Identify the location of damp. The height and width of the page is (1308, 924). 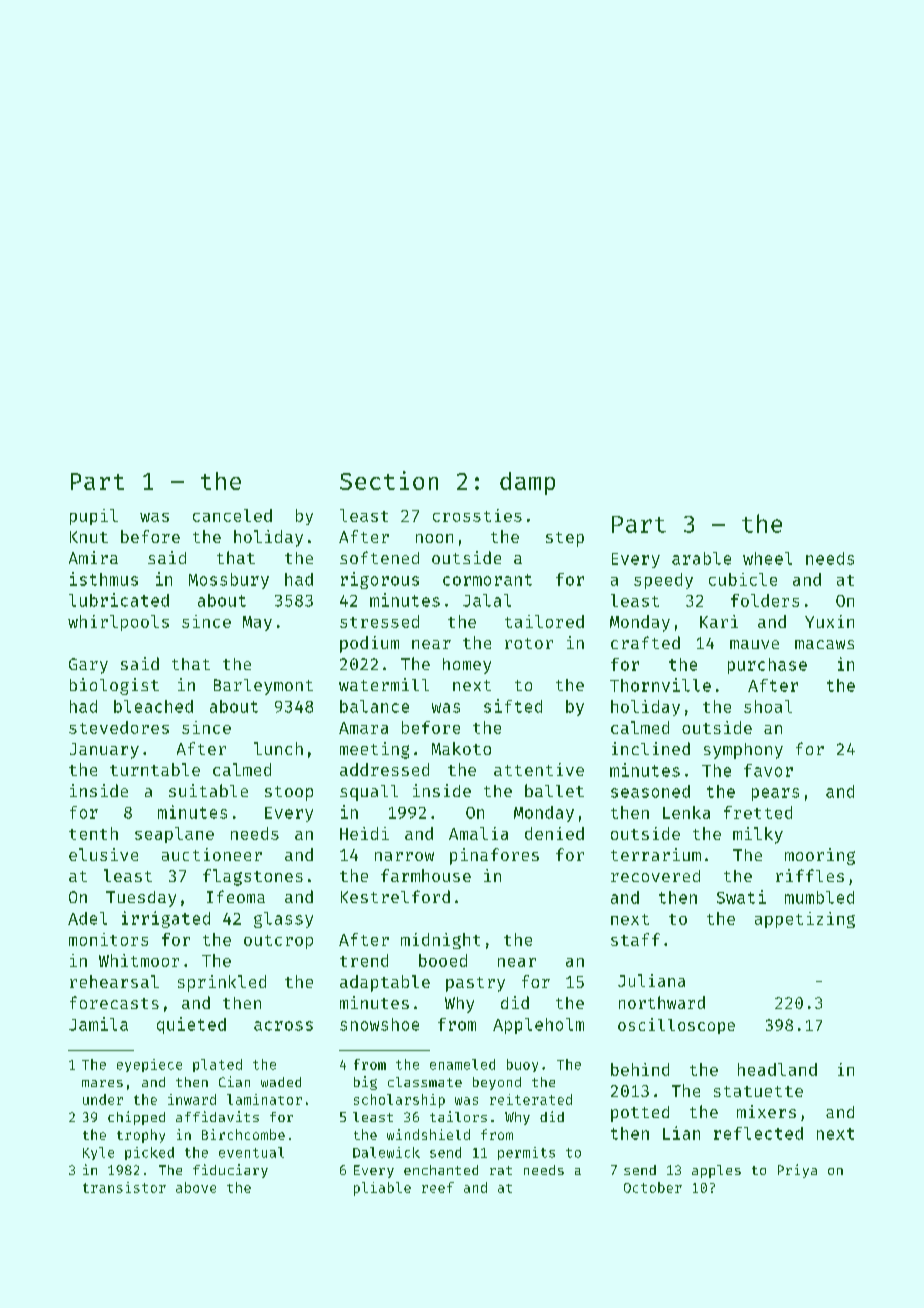
(527, 483).
